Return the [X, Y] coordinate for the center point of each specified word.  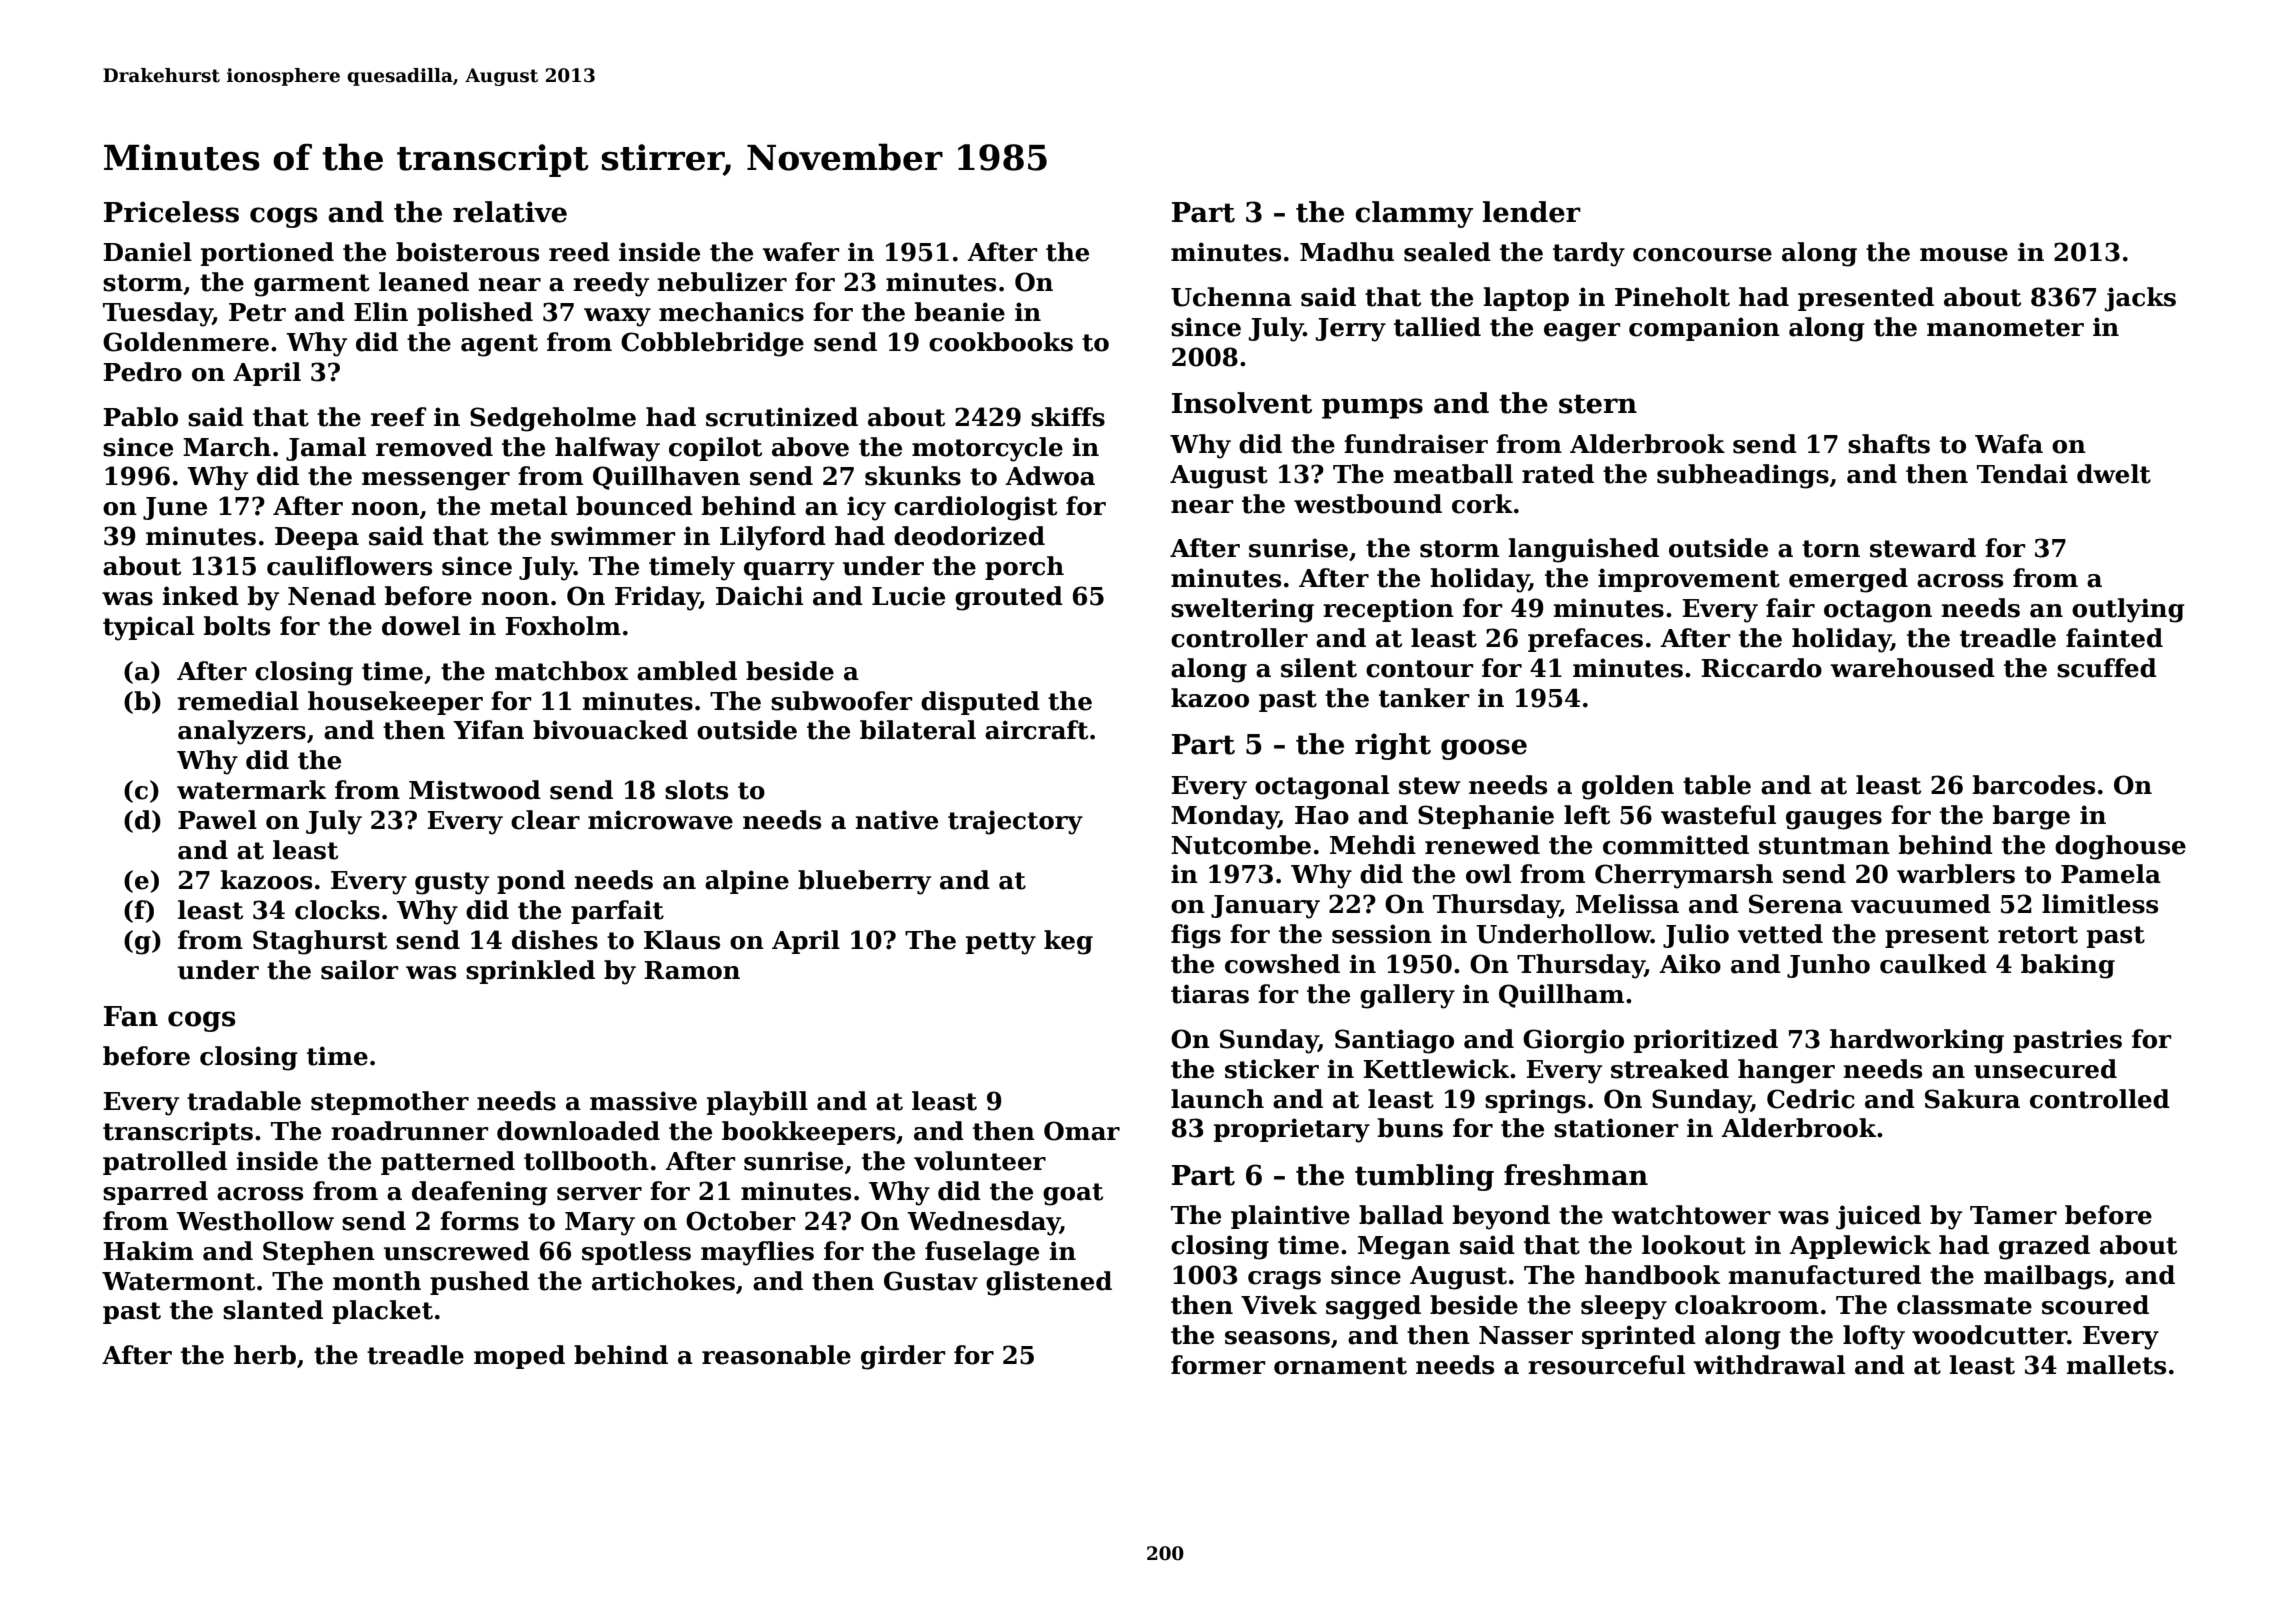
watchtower [1691, 1215]
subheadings [1743, 476]
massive [643, 1101]
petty [1001, 943]
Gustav [931, 1281]
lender [1532, 212]
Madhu [1347, 252]
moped [519, 1357]
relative [510, 212]
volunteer [980, 1161]
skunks [913, 476]
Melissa [1627, 904]
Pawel [217, 820]
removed [434, 447]
